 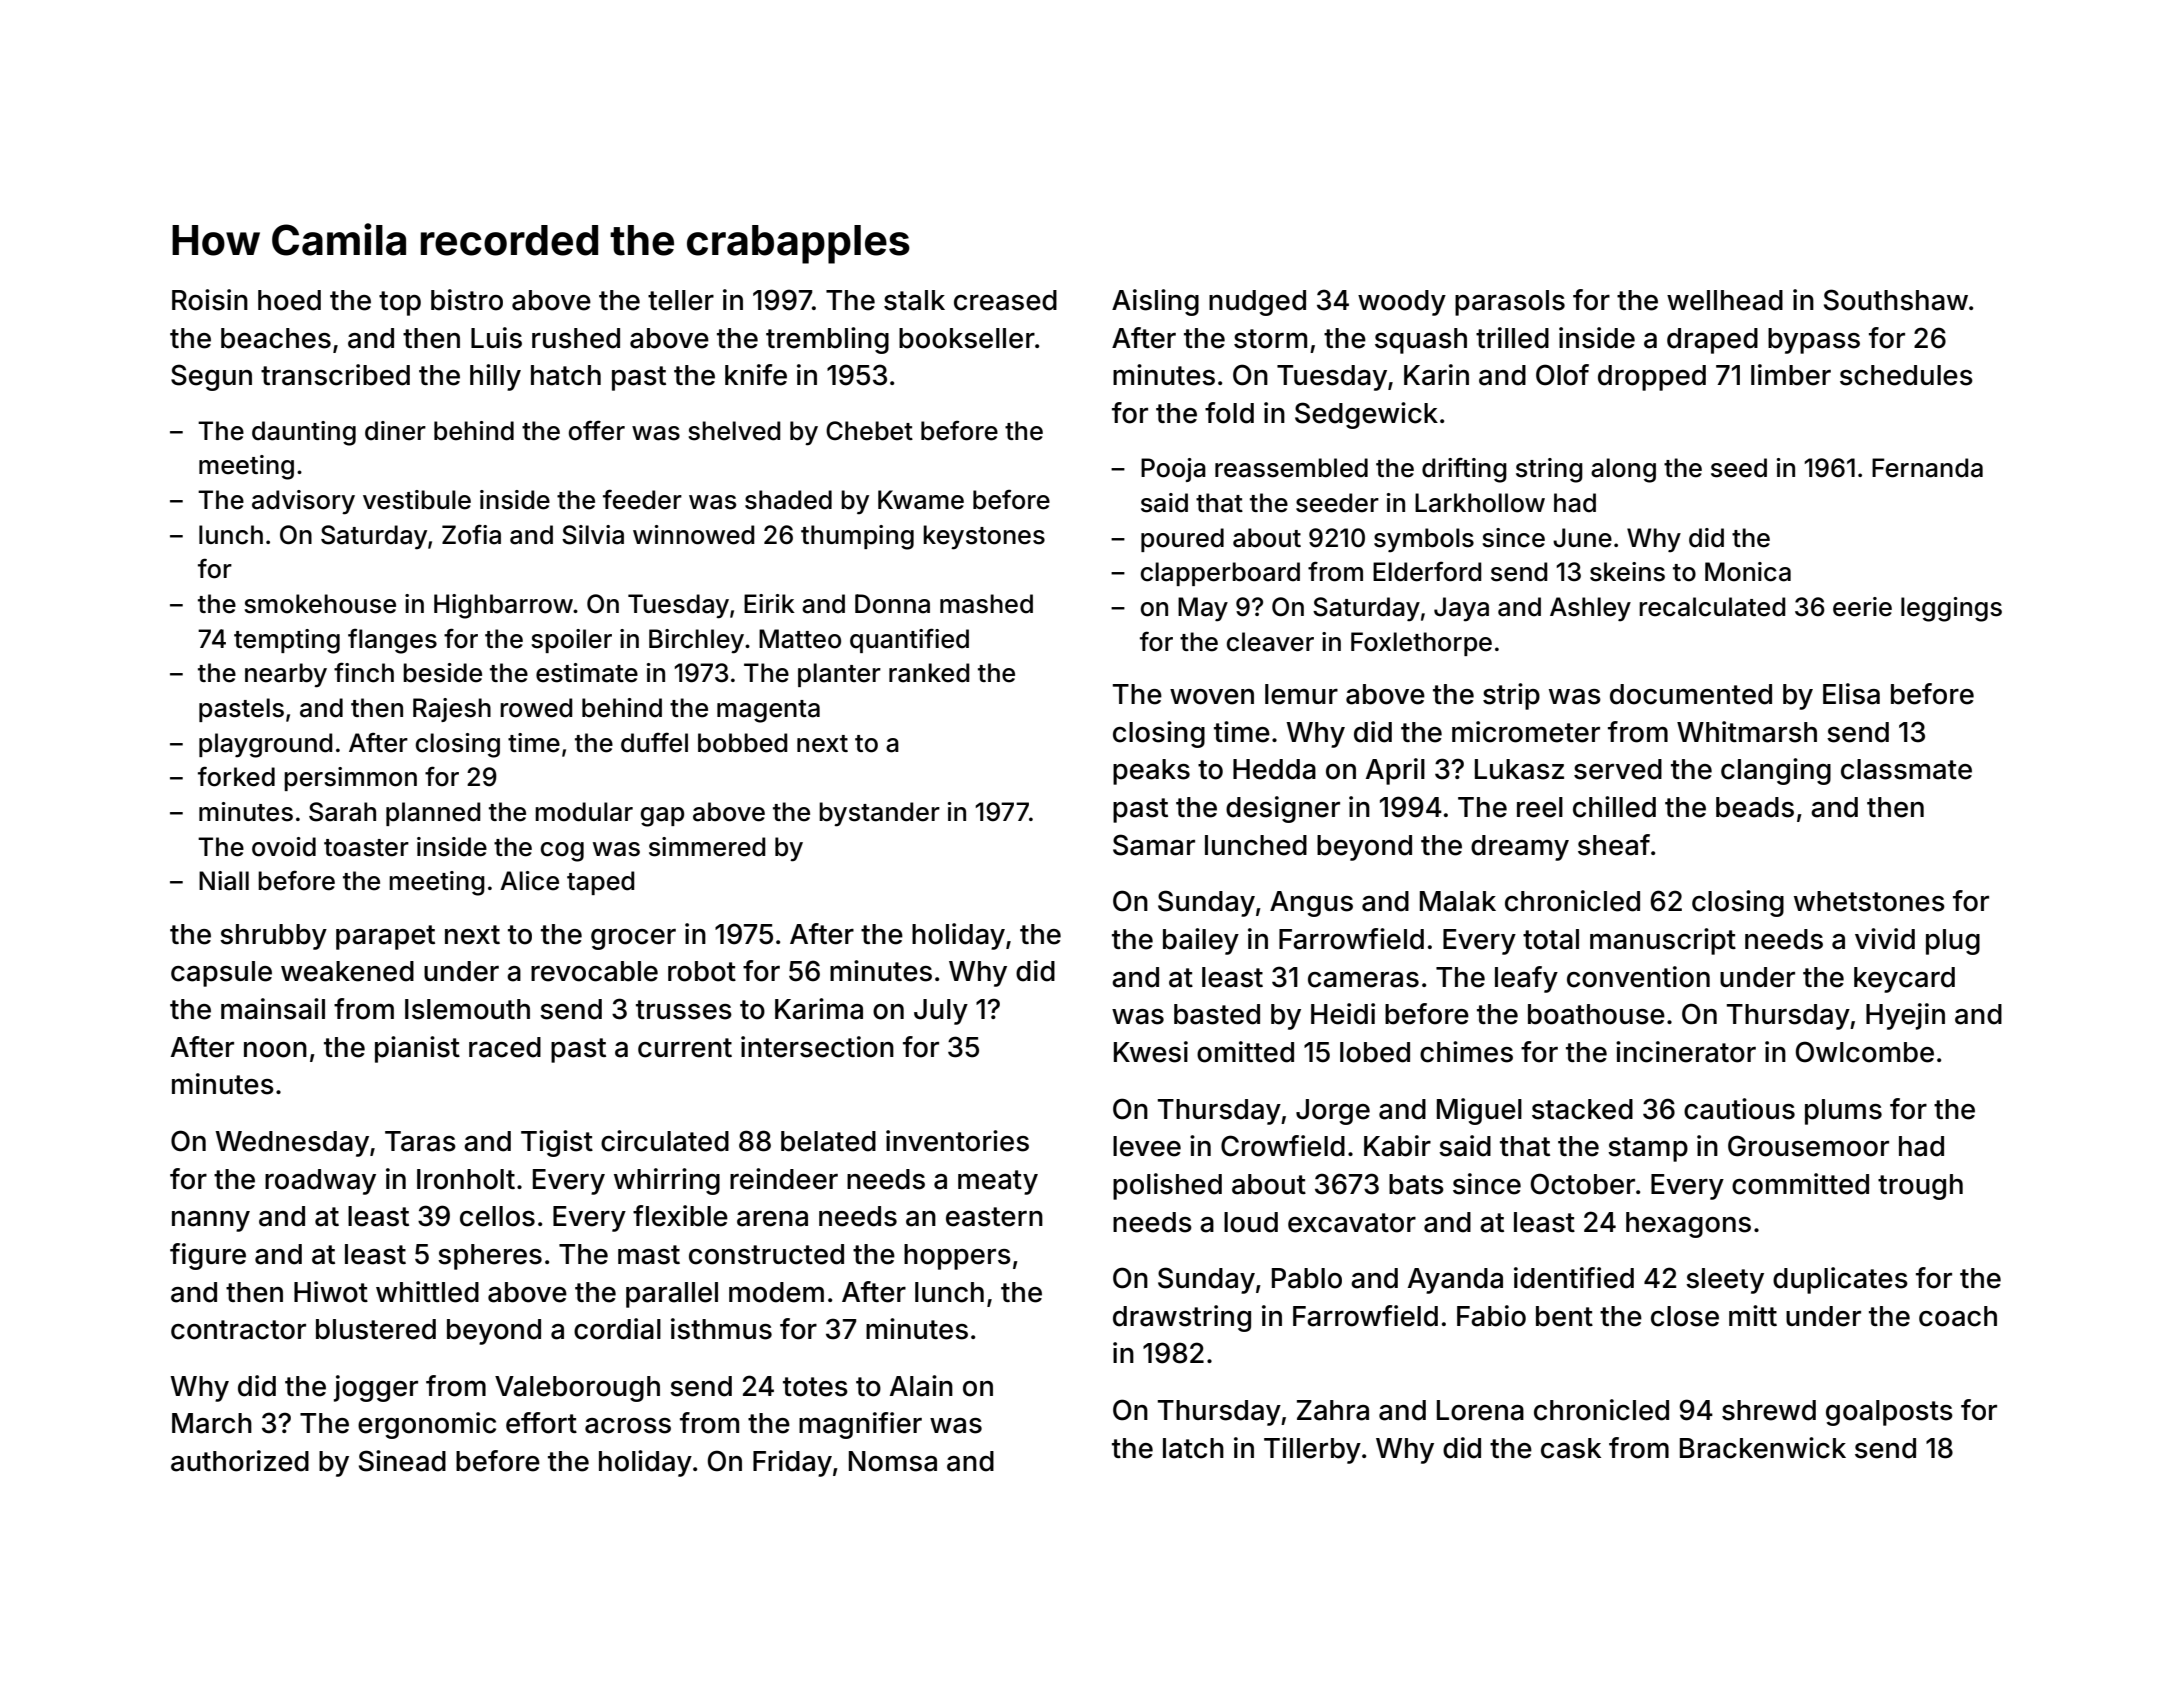 What do you see at coordinates (742, 743) in the document?
I see `bobbed` at bounding box center [742, 743].
